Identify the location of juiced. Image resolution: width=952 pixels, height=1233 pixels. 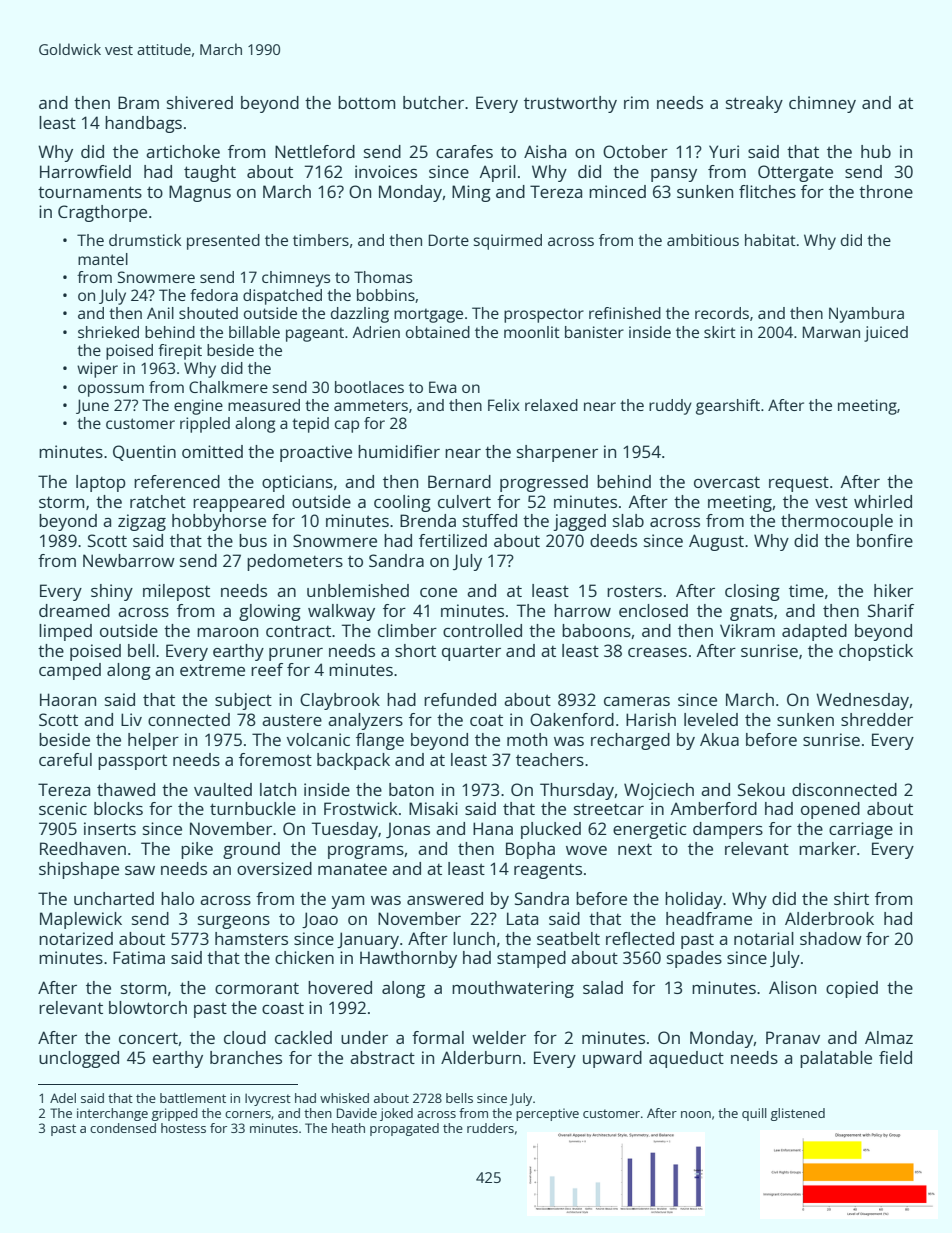
(886, 334).
